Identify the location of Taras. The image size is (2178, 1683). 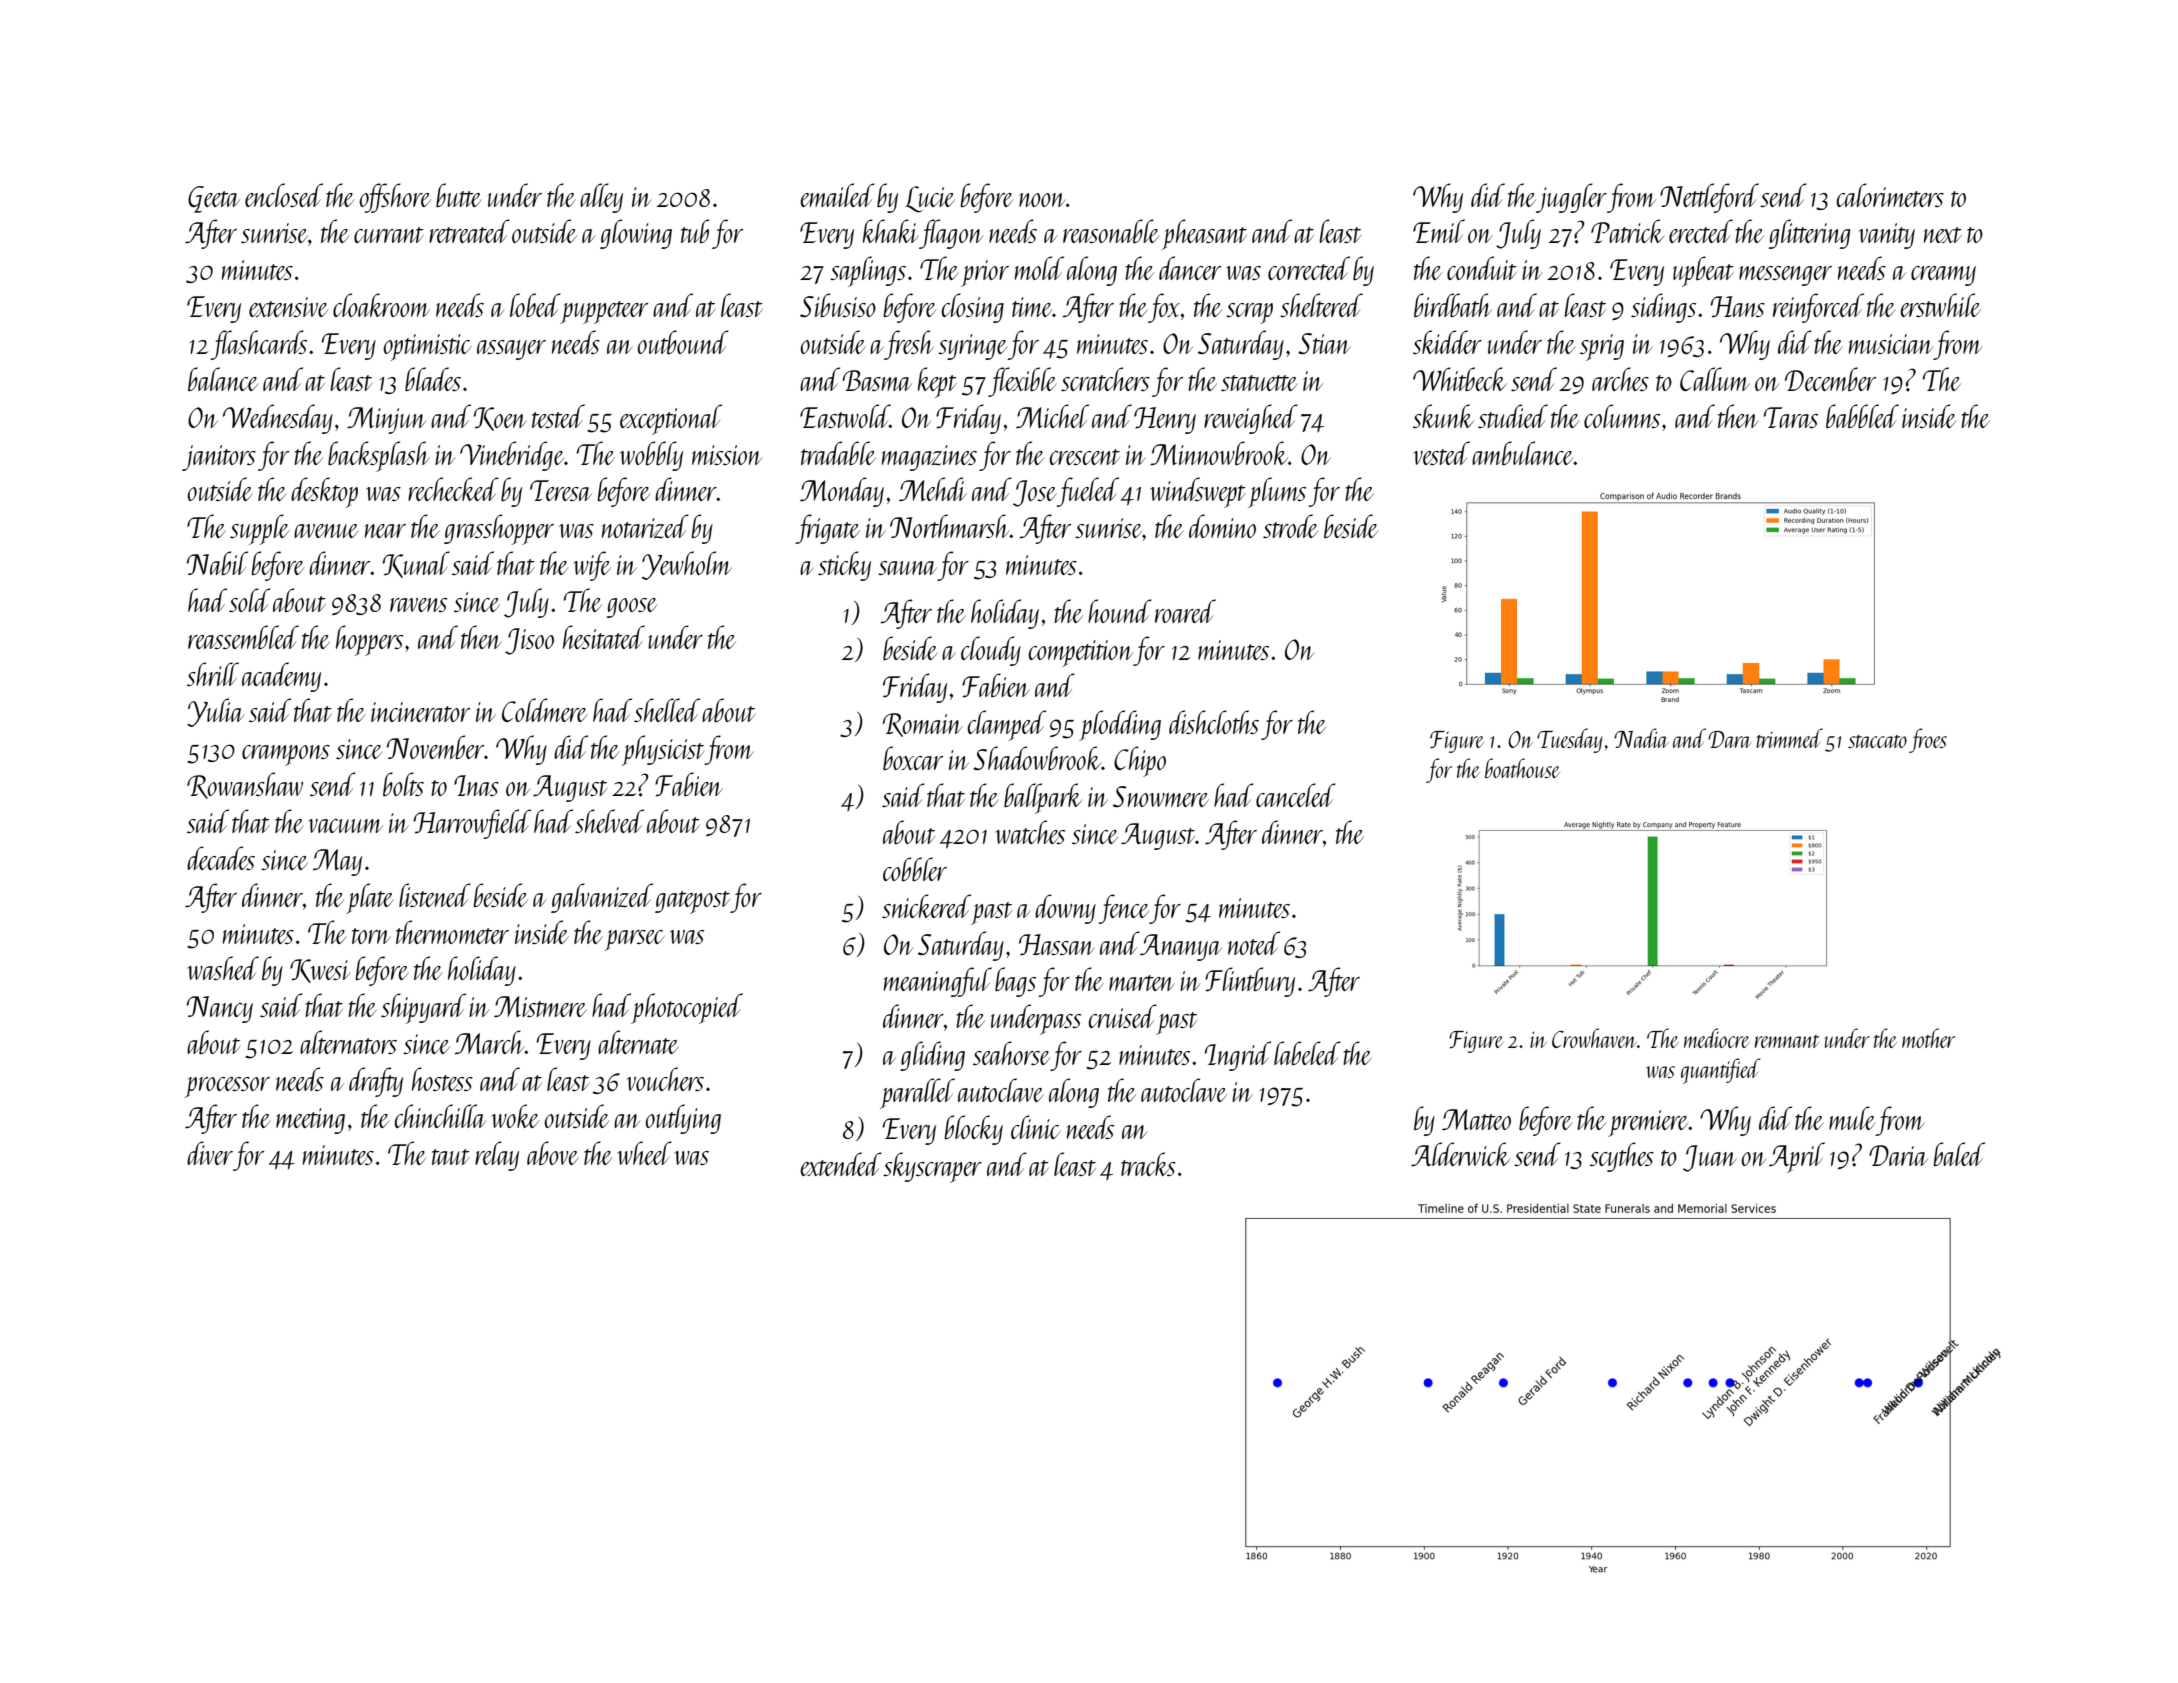
(1791, 417).
